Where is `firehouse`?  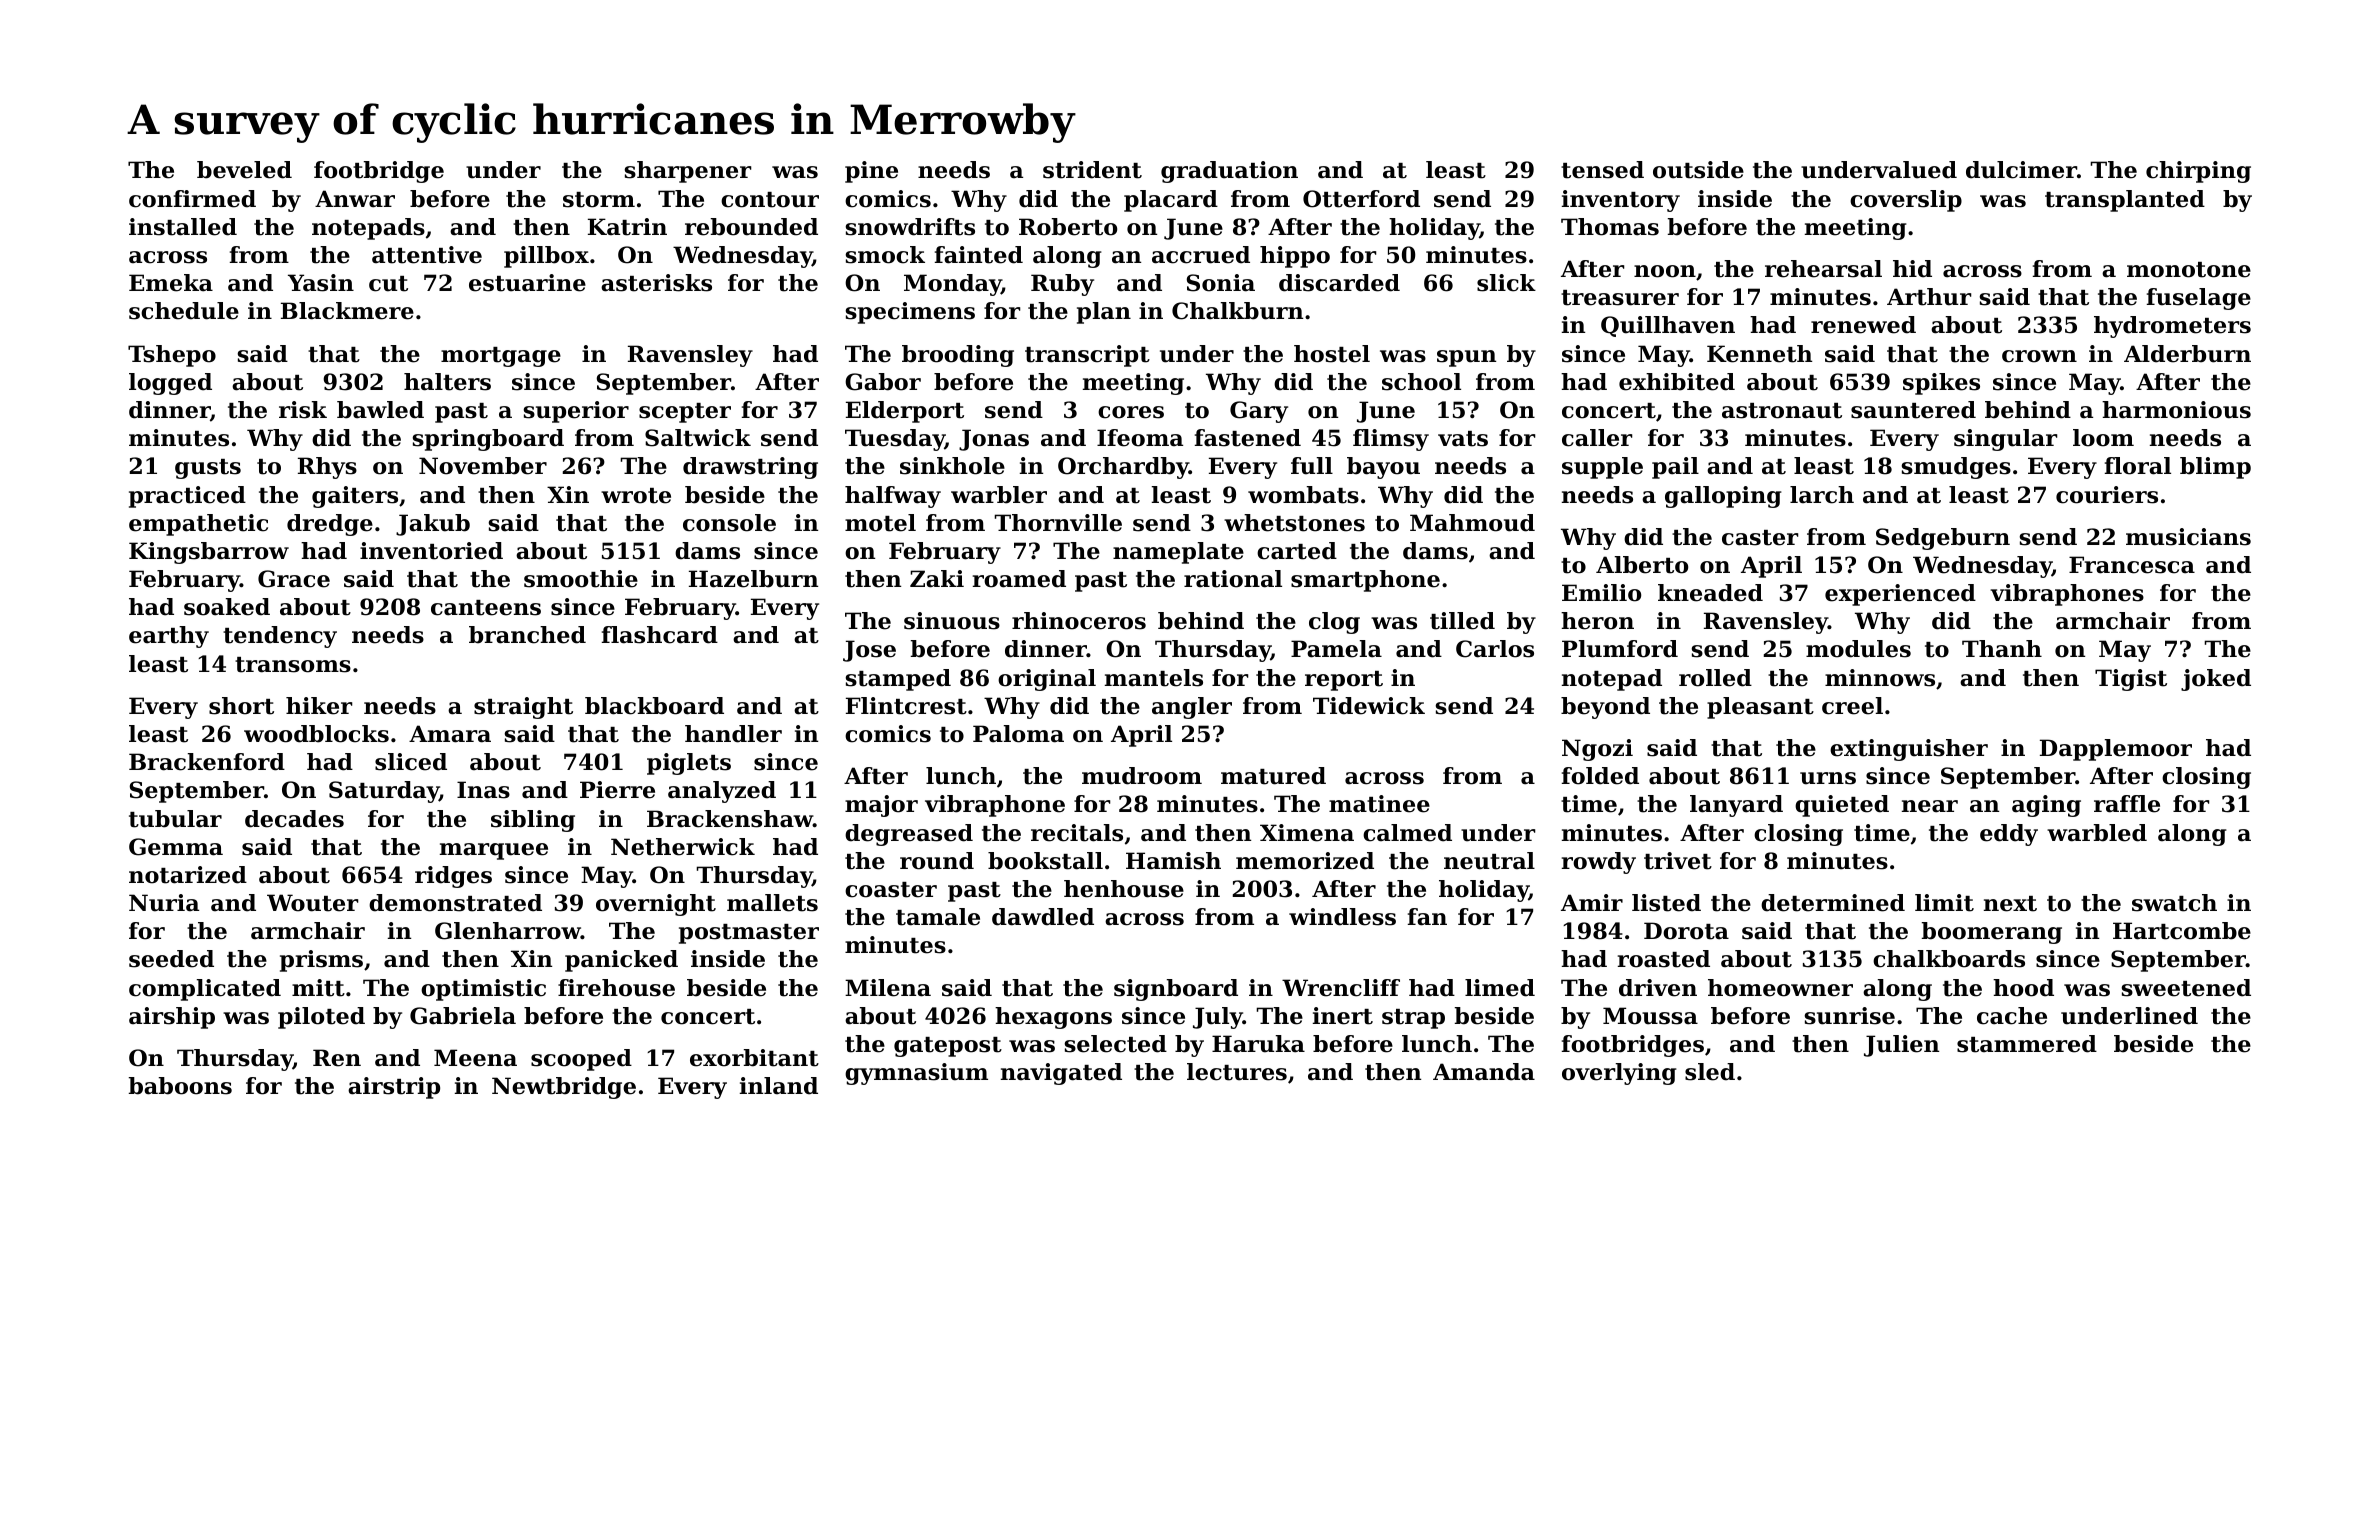
firehouse is located at coordinates (616, 988).
